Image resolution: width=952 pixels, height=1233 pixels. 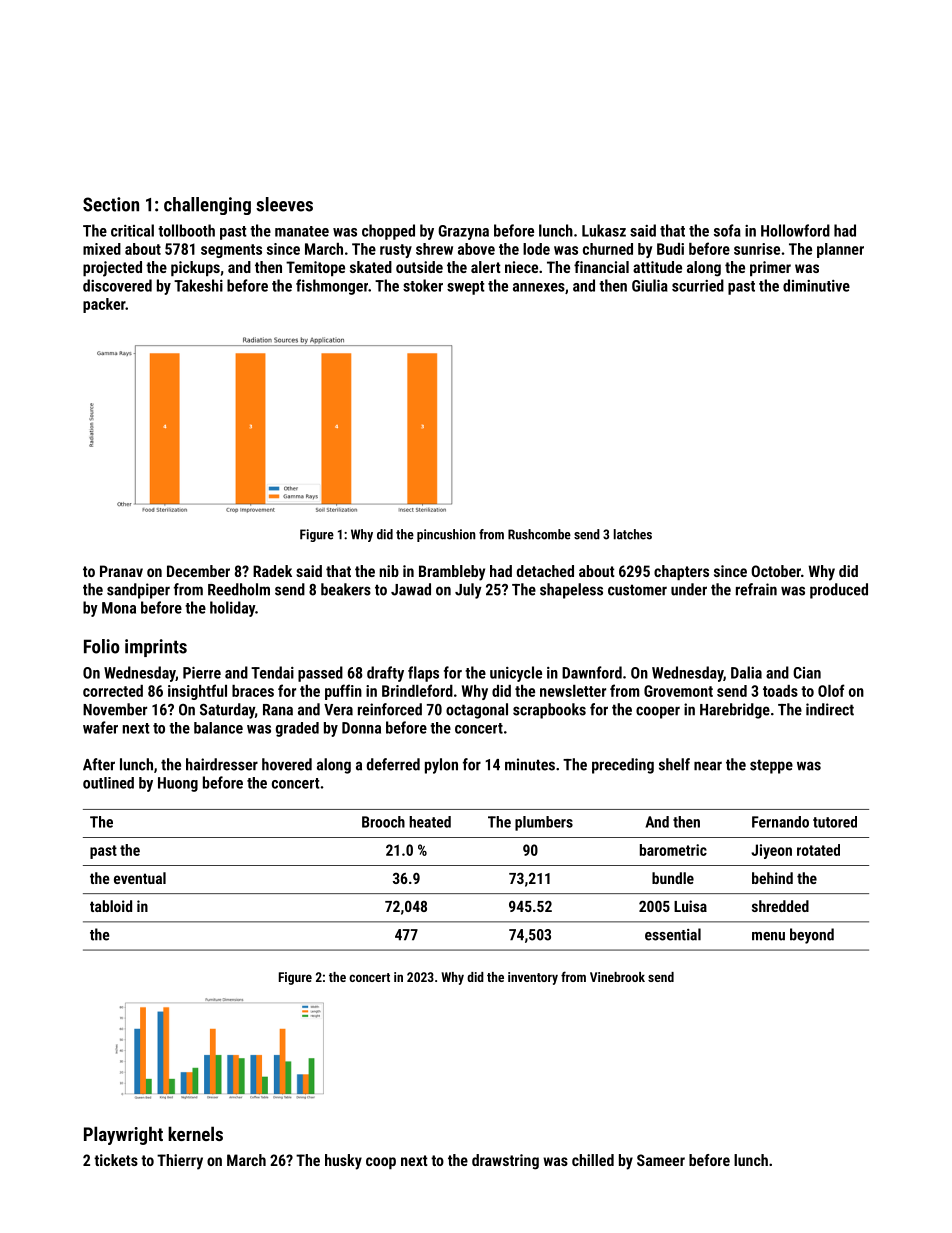 What do you see at coordinates (536, 249) in the screenshot?
I see `lode` at bounding box center [536, 249].
